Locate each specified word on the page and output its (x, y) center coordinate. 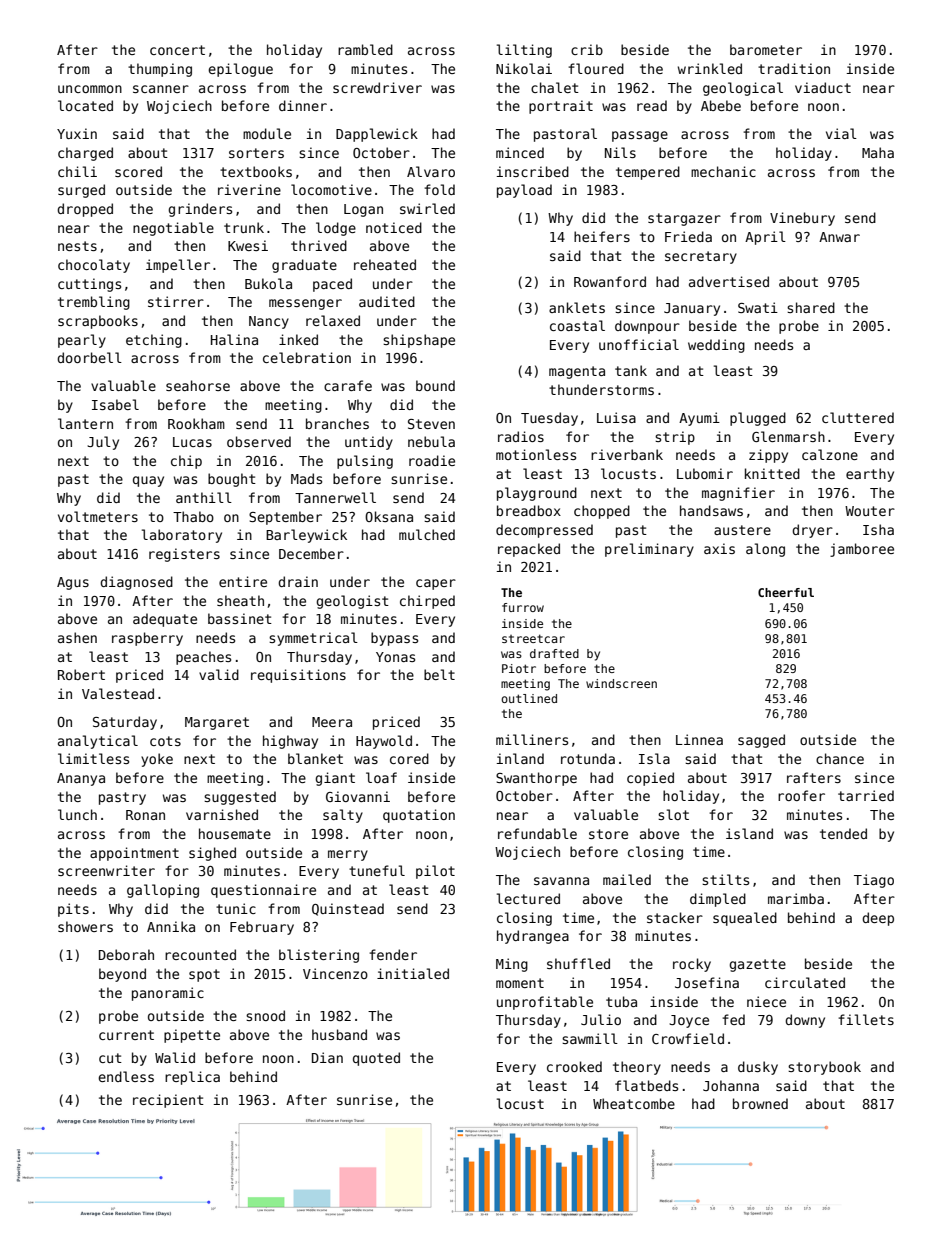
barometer (766, 49)
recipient (168, 1101)
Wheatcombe (634, 1103)
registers (184, 555)
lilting (524, 51)
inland (520, 758)
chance (840, 758)
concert (177, 50)
